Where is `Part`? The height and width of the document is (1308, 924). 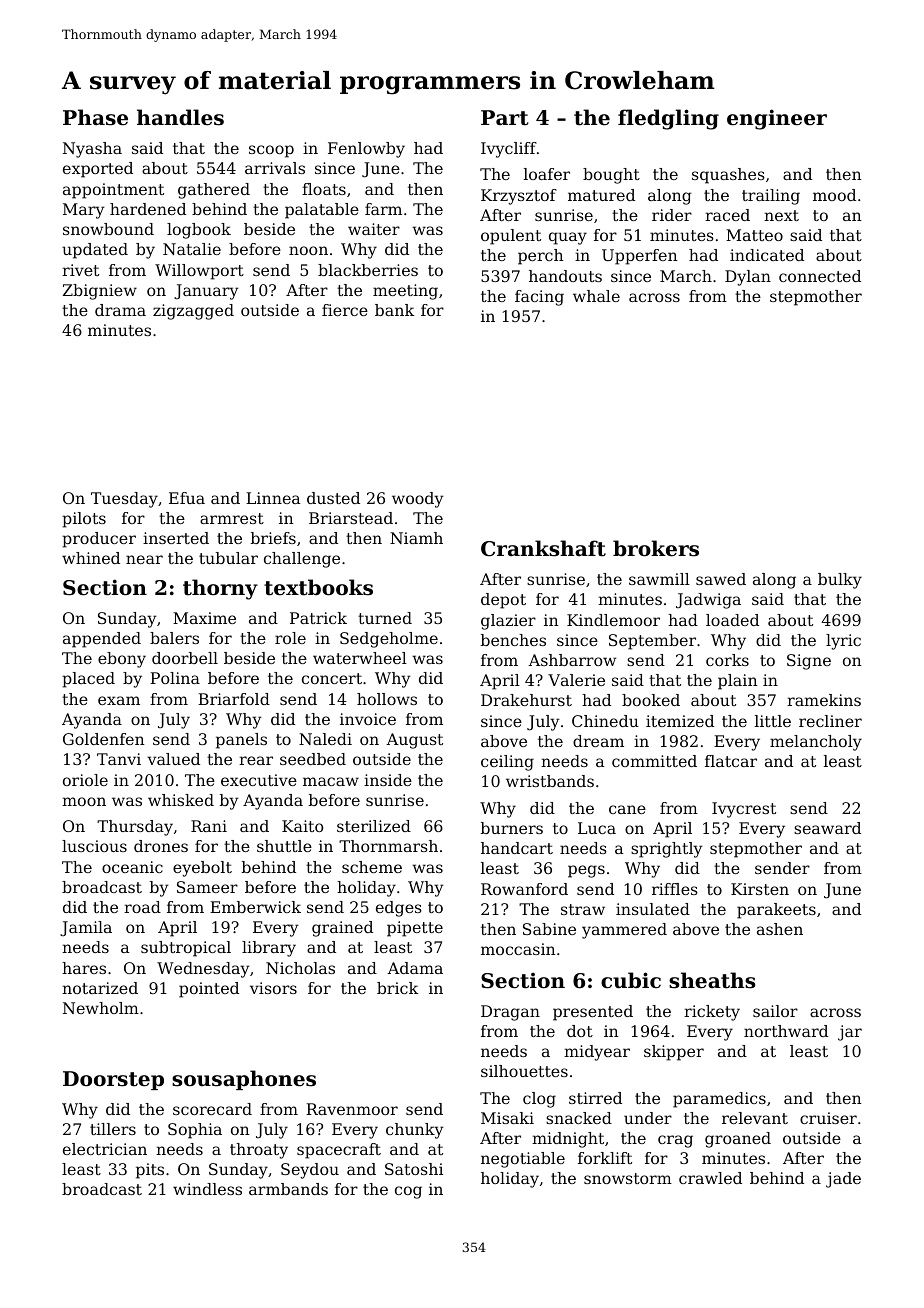 Part is located at coordinates (505, 118).
